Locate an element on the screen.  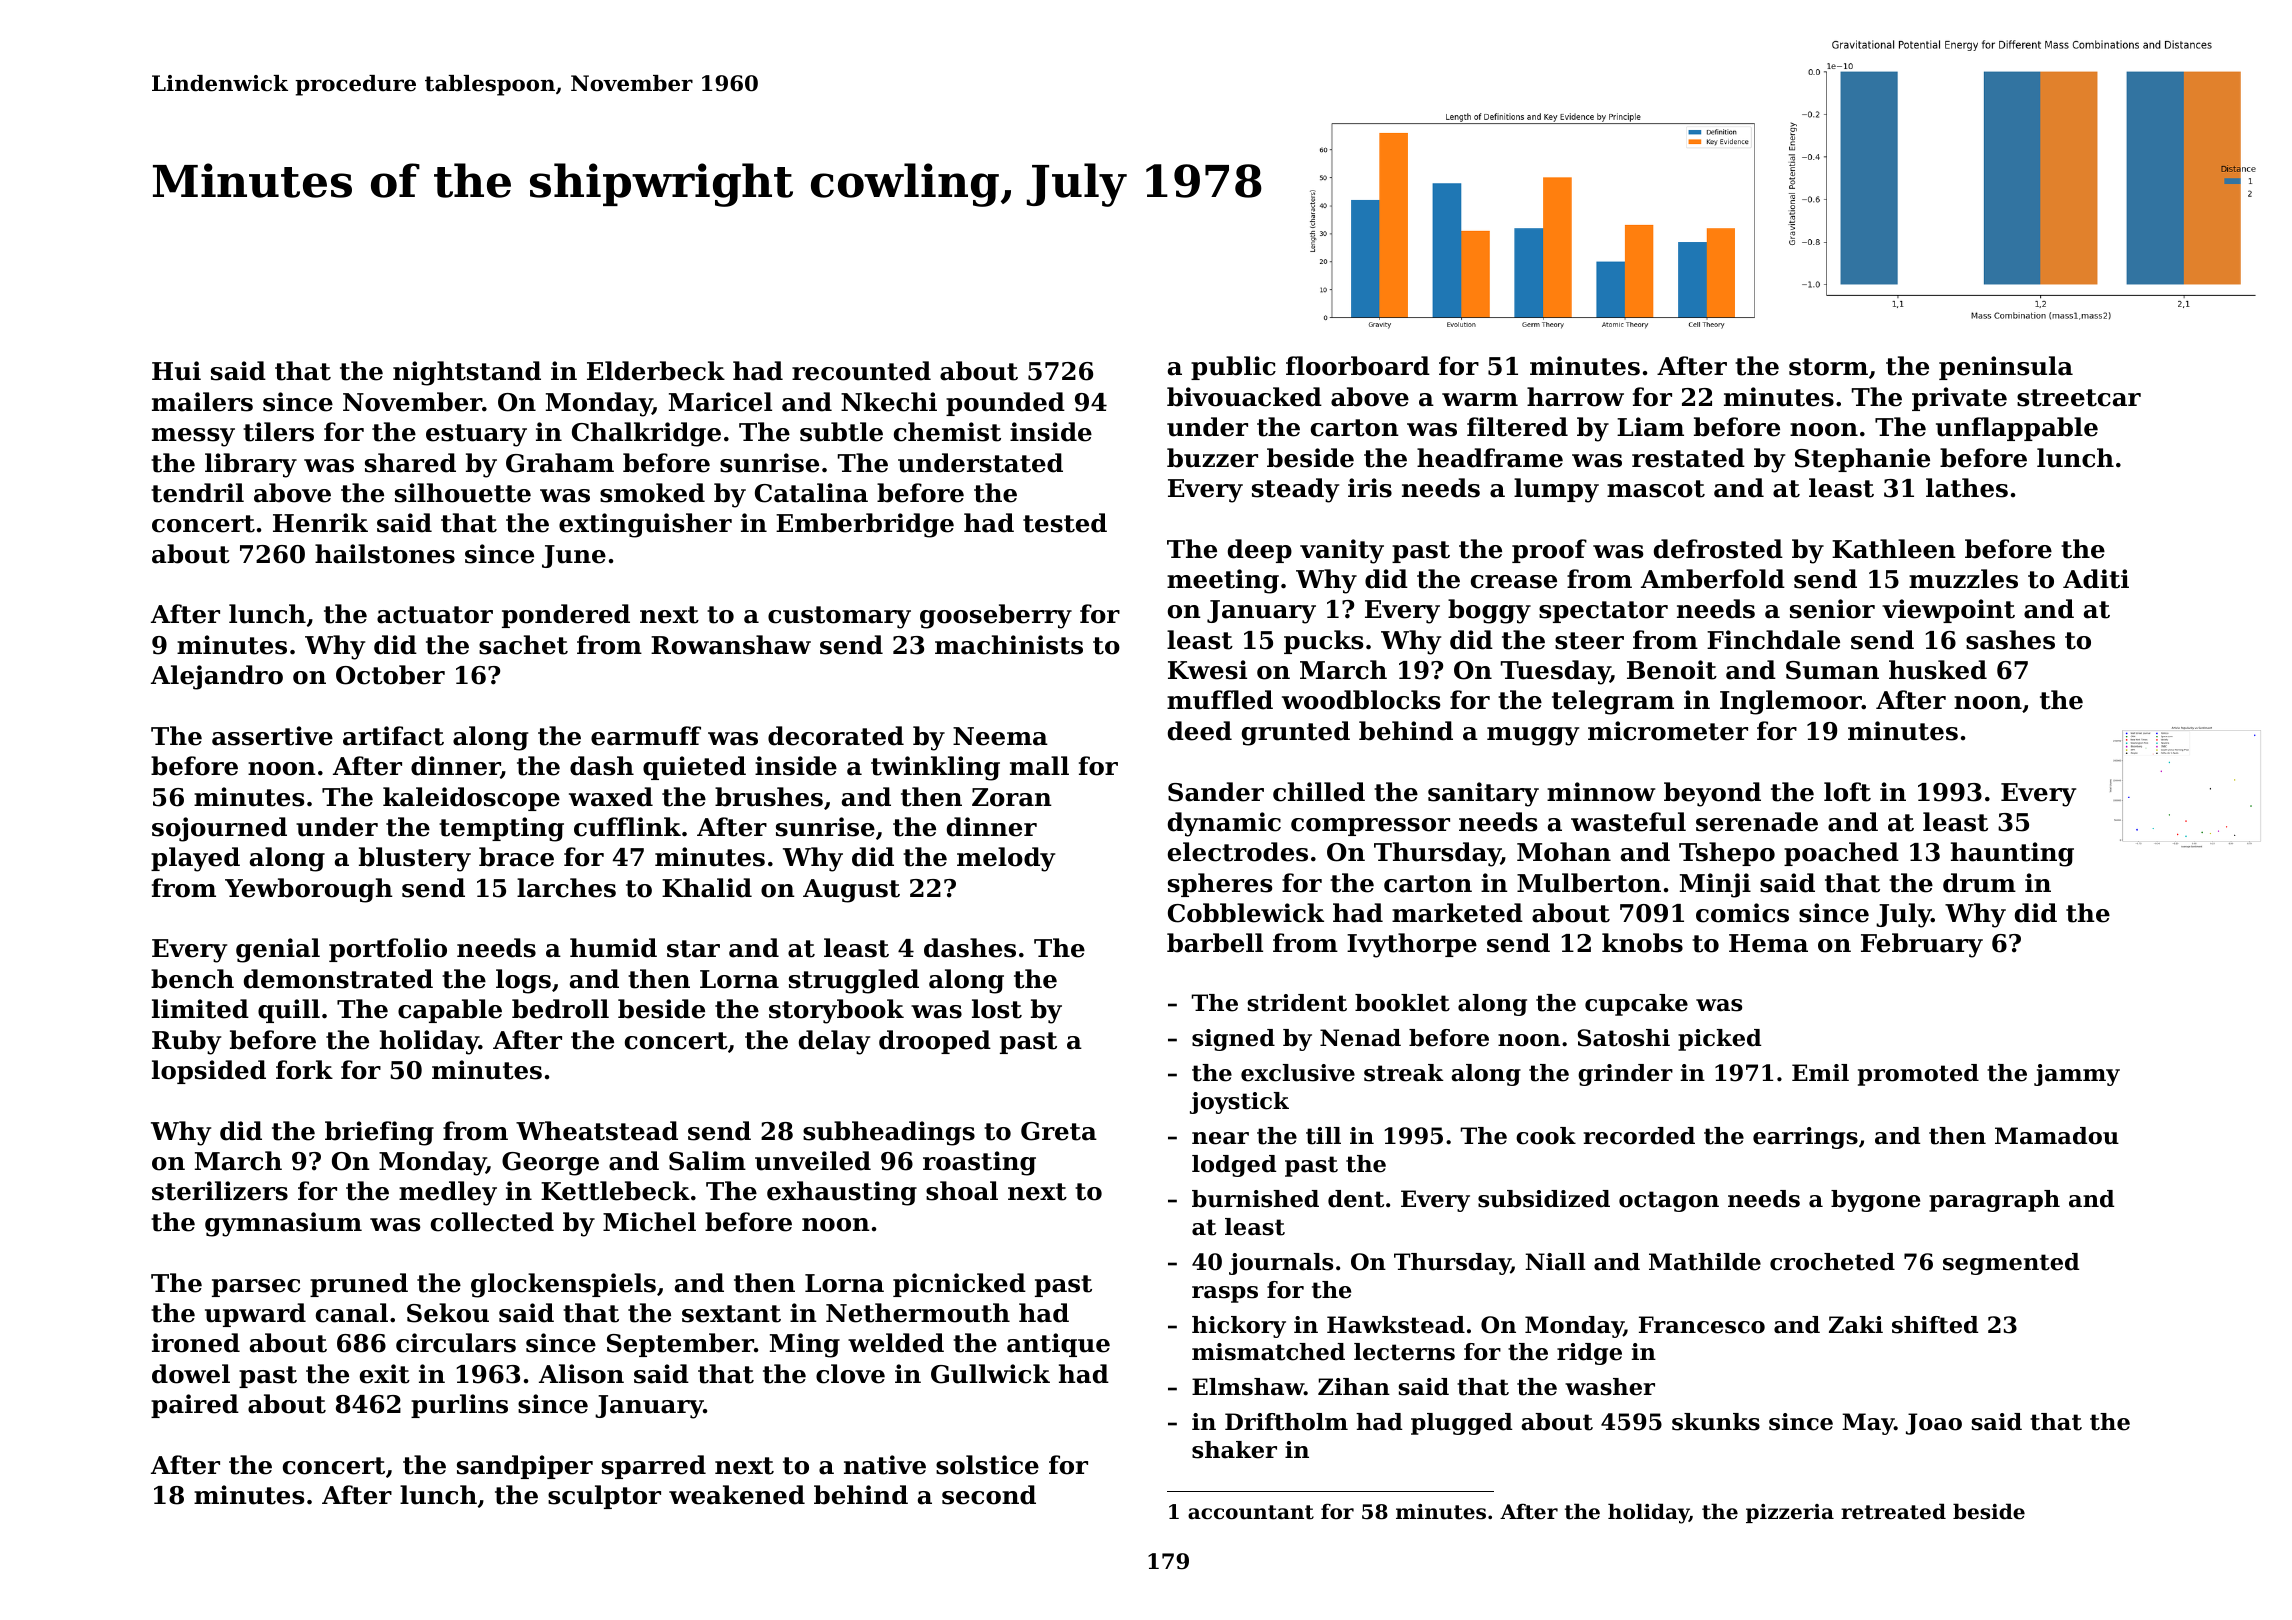
Catalina is located at coordinates (811, 493).
